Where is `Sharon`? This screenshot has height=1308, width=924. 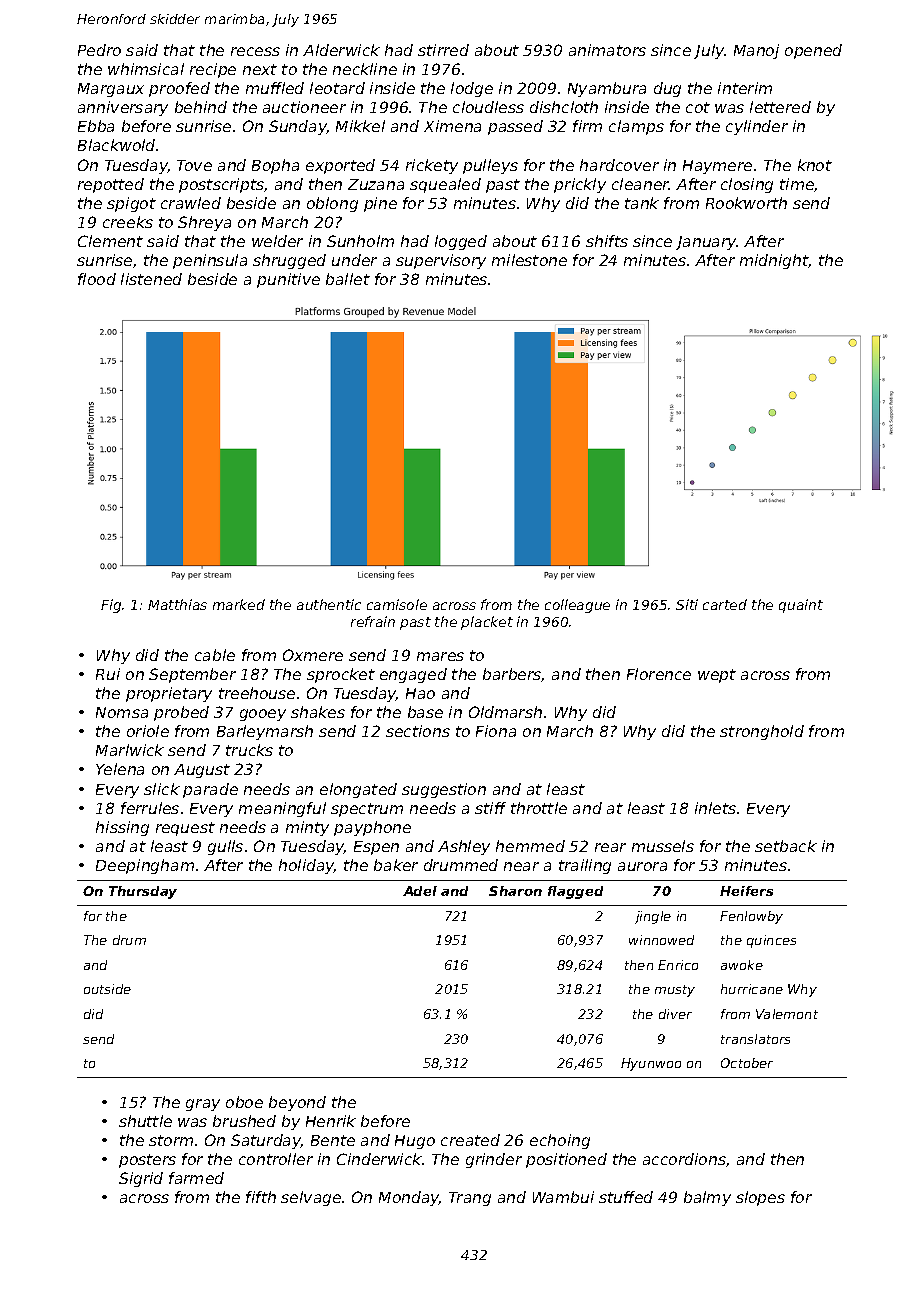 Sharon is located at coordinates (515, 891).
